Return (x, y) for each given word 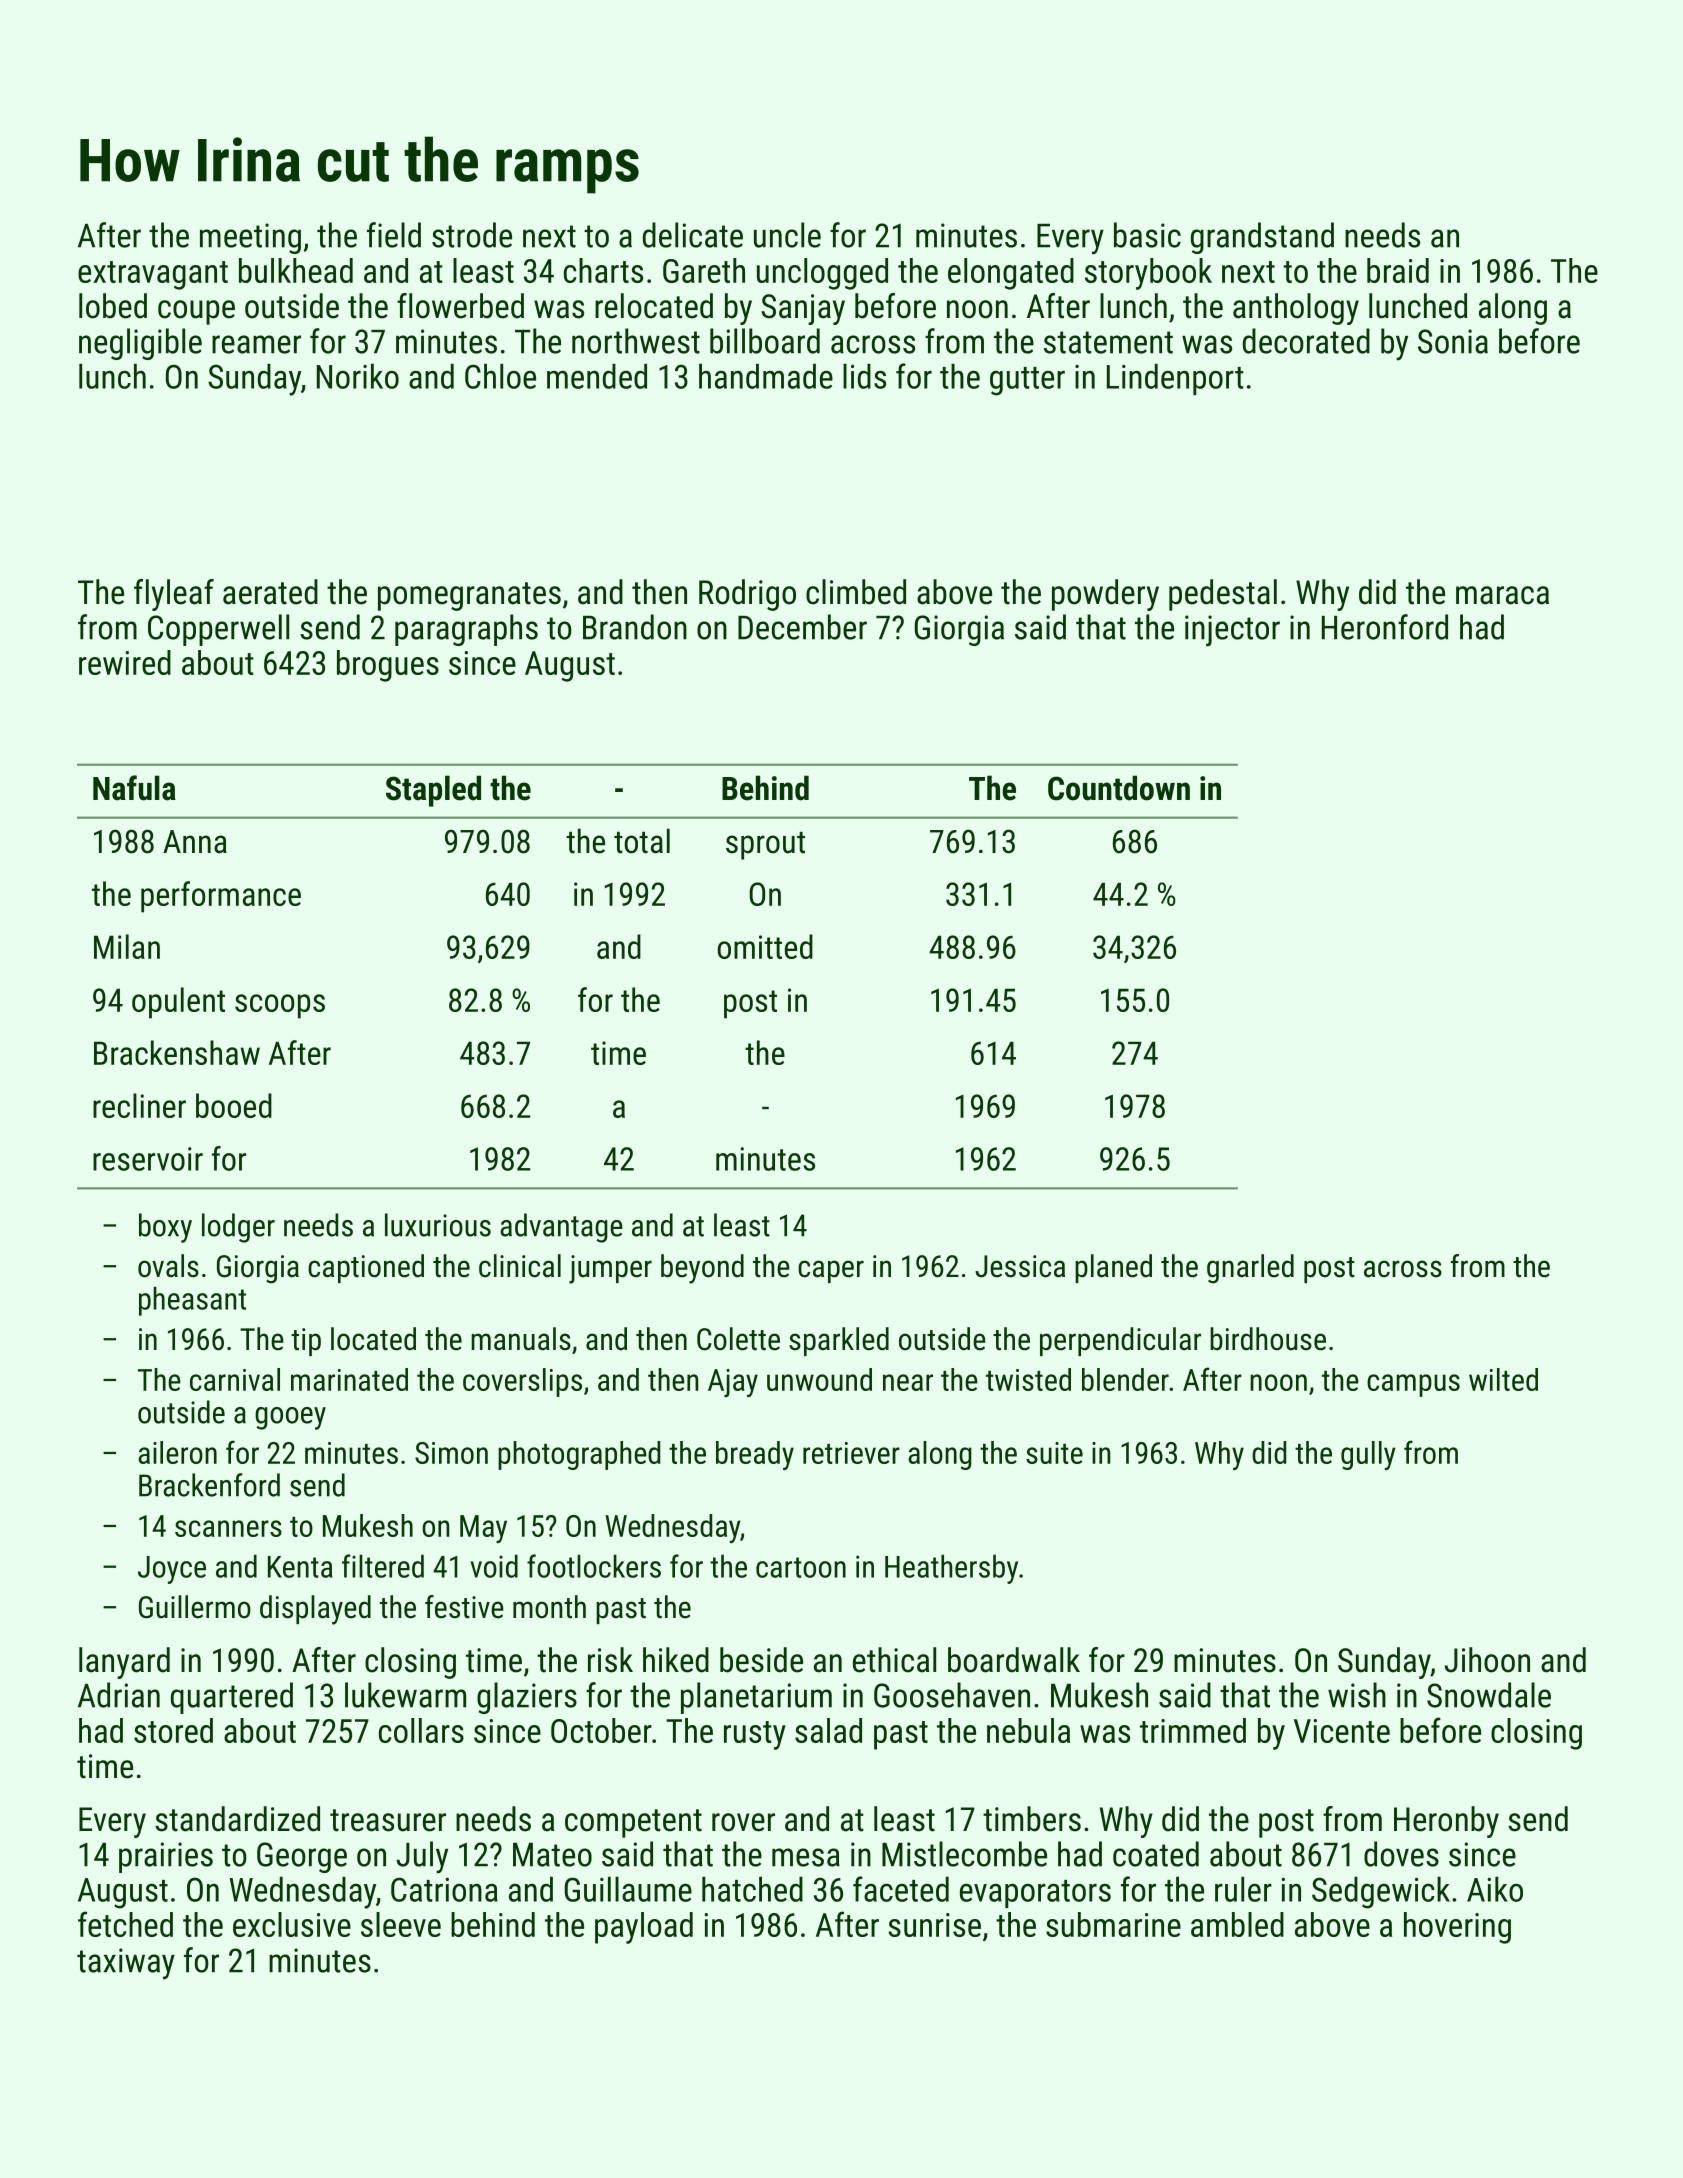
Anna (195, 842)
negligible (140, 344)
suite (1054, 1453)
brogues (388, 666)
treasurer (388, 1820)
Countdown (1119, 788)
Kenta (300, 1567)
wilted (1503, 1379)
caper (831, 1271)
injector (1232, 631)
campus (1413, 1385)
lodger (238, 1228)
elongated (1011, 274)
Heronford (1385, 627)
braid (1398, 270)
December (802, 627)
